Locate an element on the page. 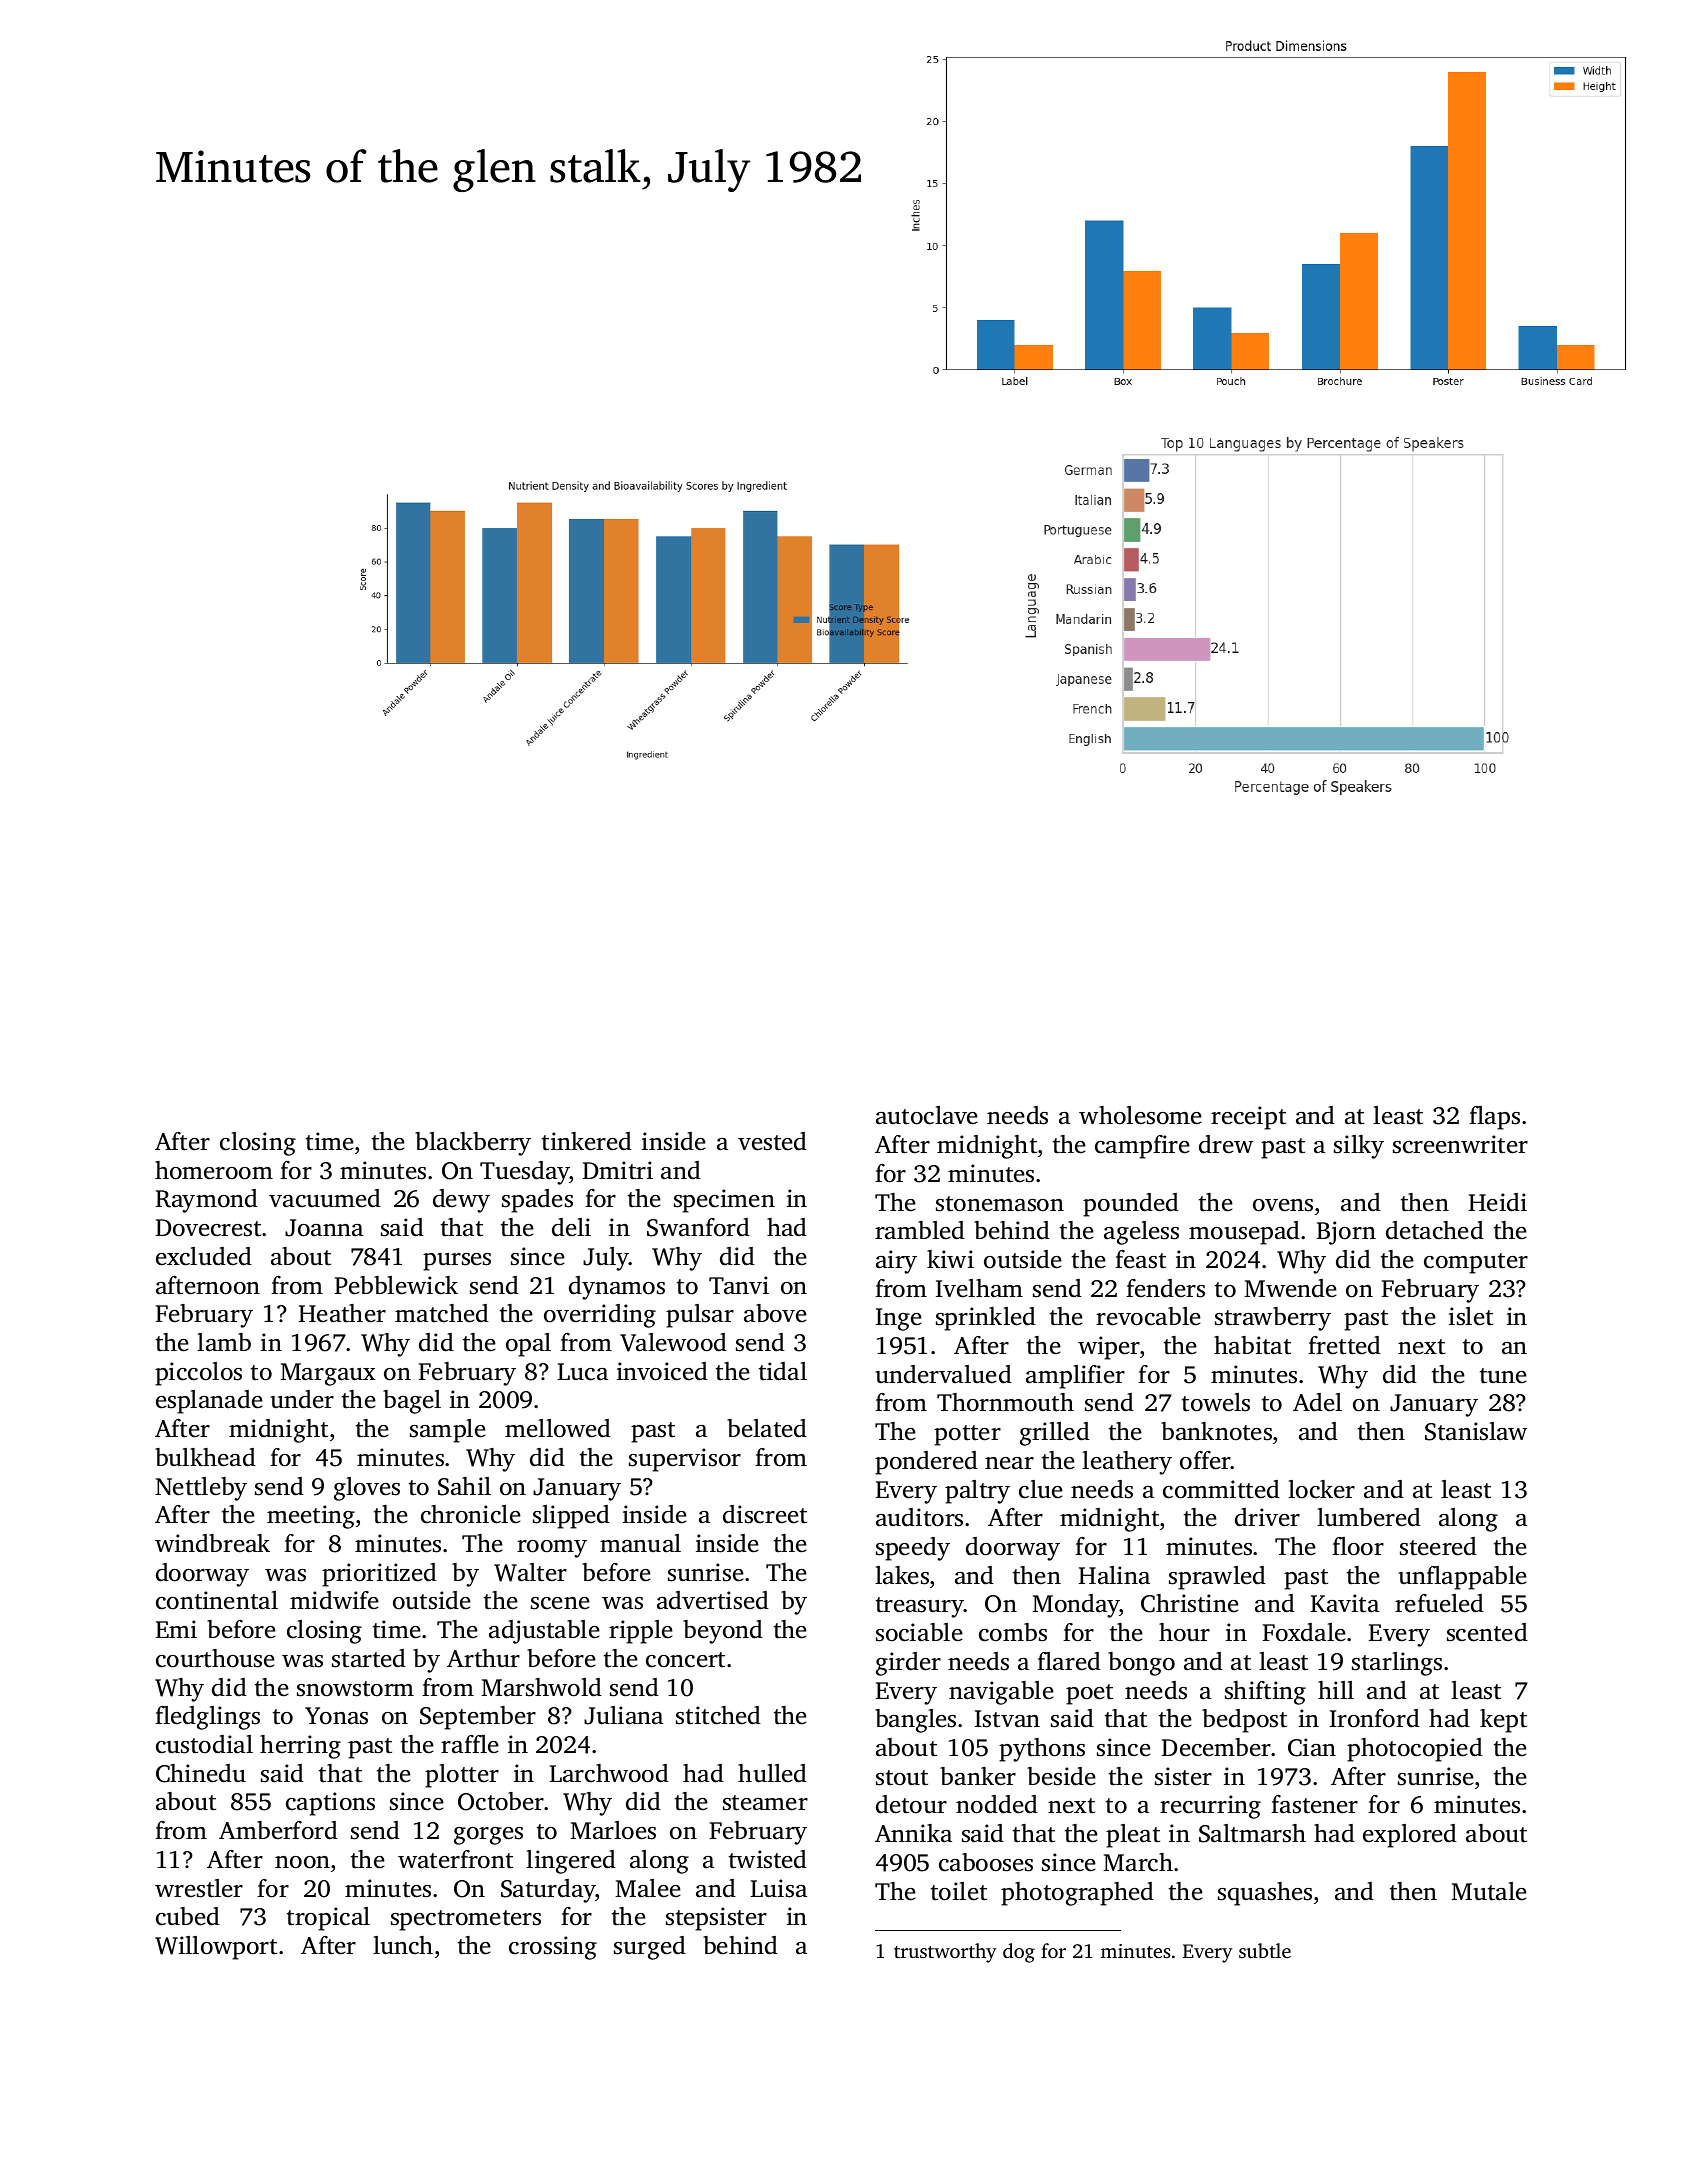 This page has height=2178, width=1683. above is located at coordinates (775, 1313).
